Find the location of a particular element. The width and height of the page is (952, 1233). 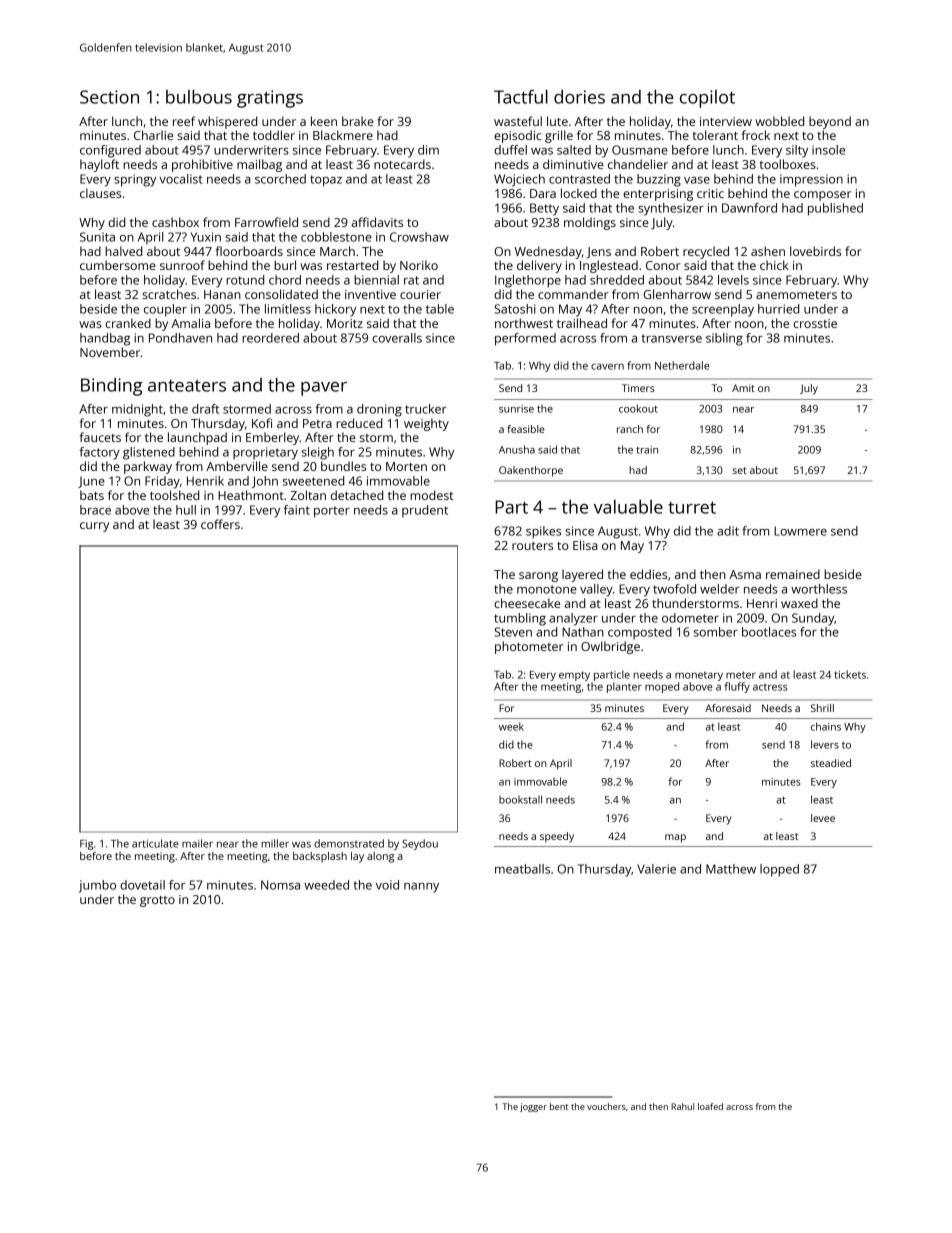

Amberville is located at coordinates (237, 466).
